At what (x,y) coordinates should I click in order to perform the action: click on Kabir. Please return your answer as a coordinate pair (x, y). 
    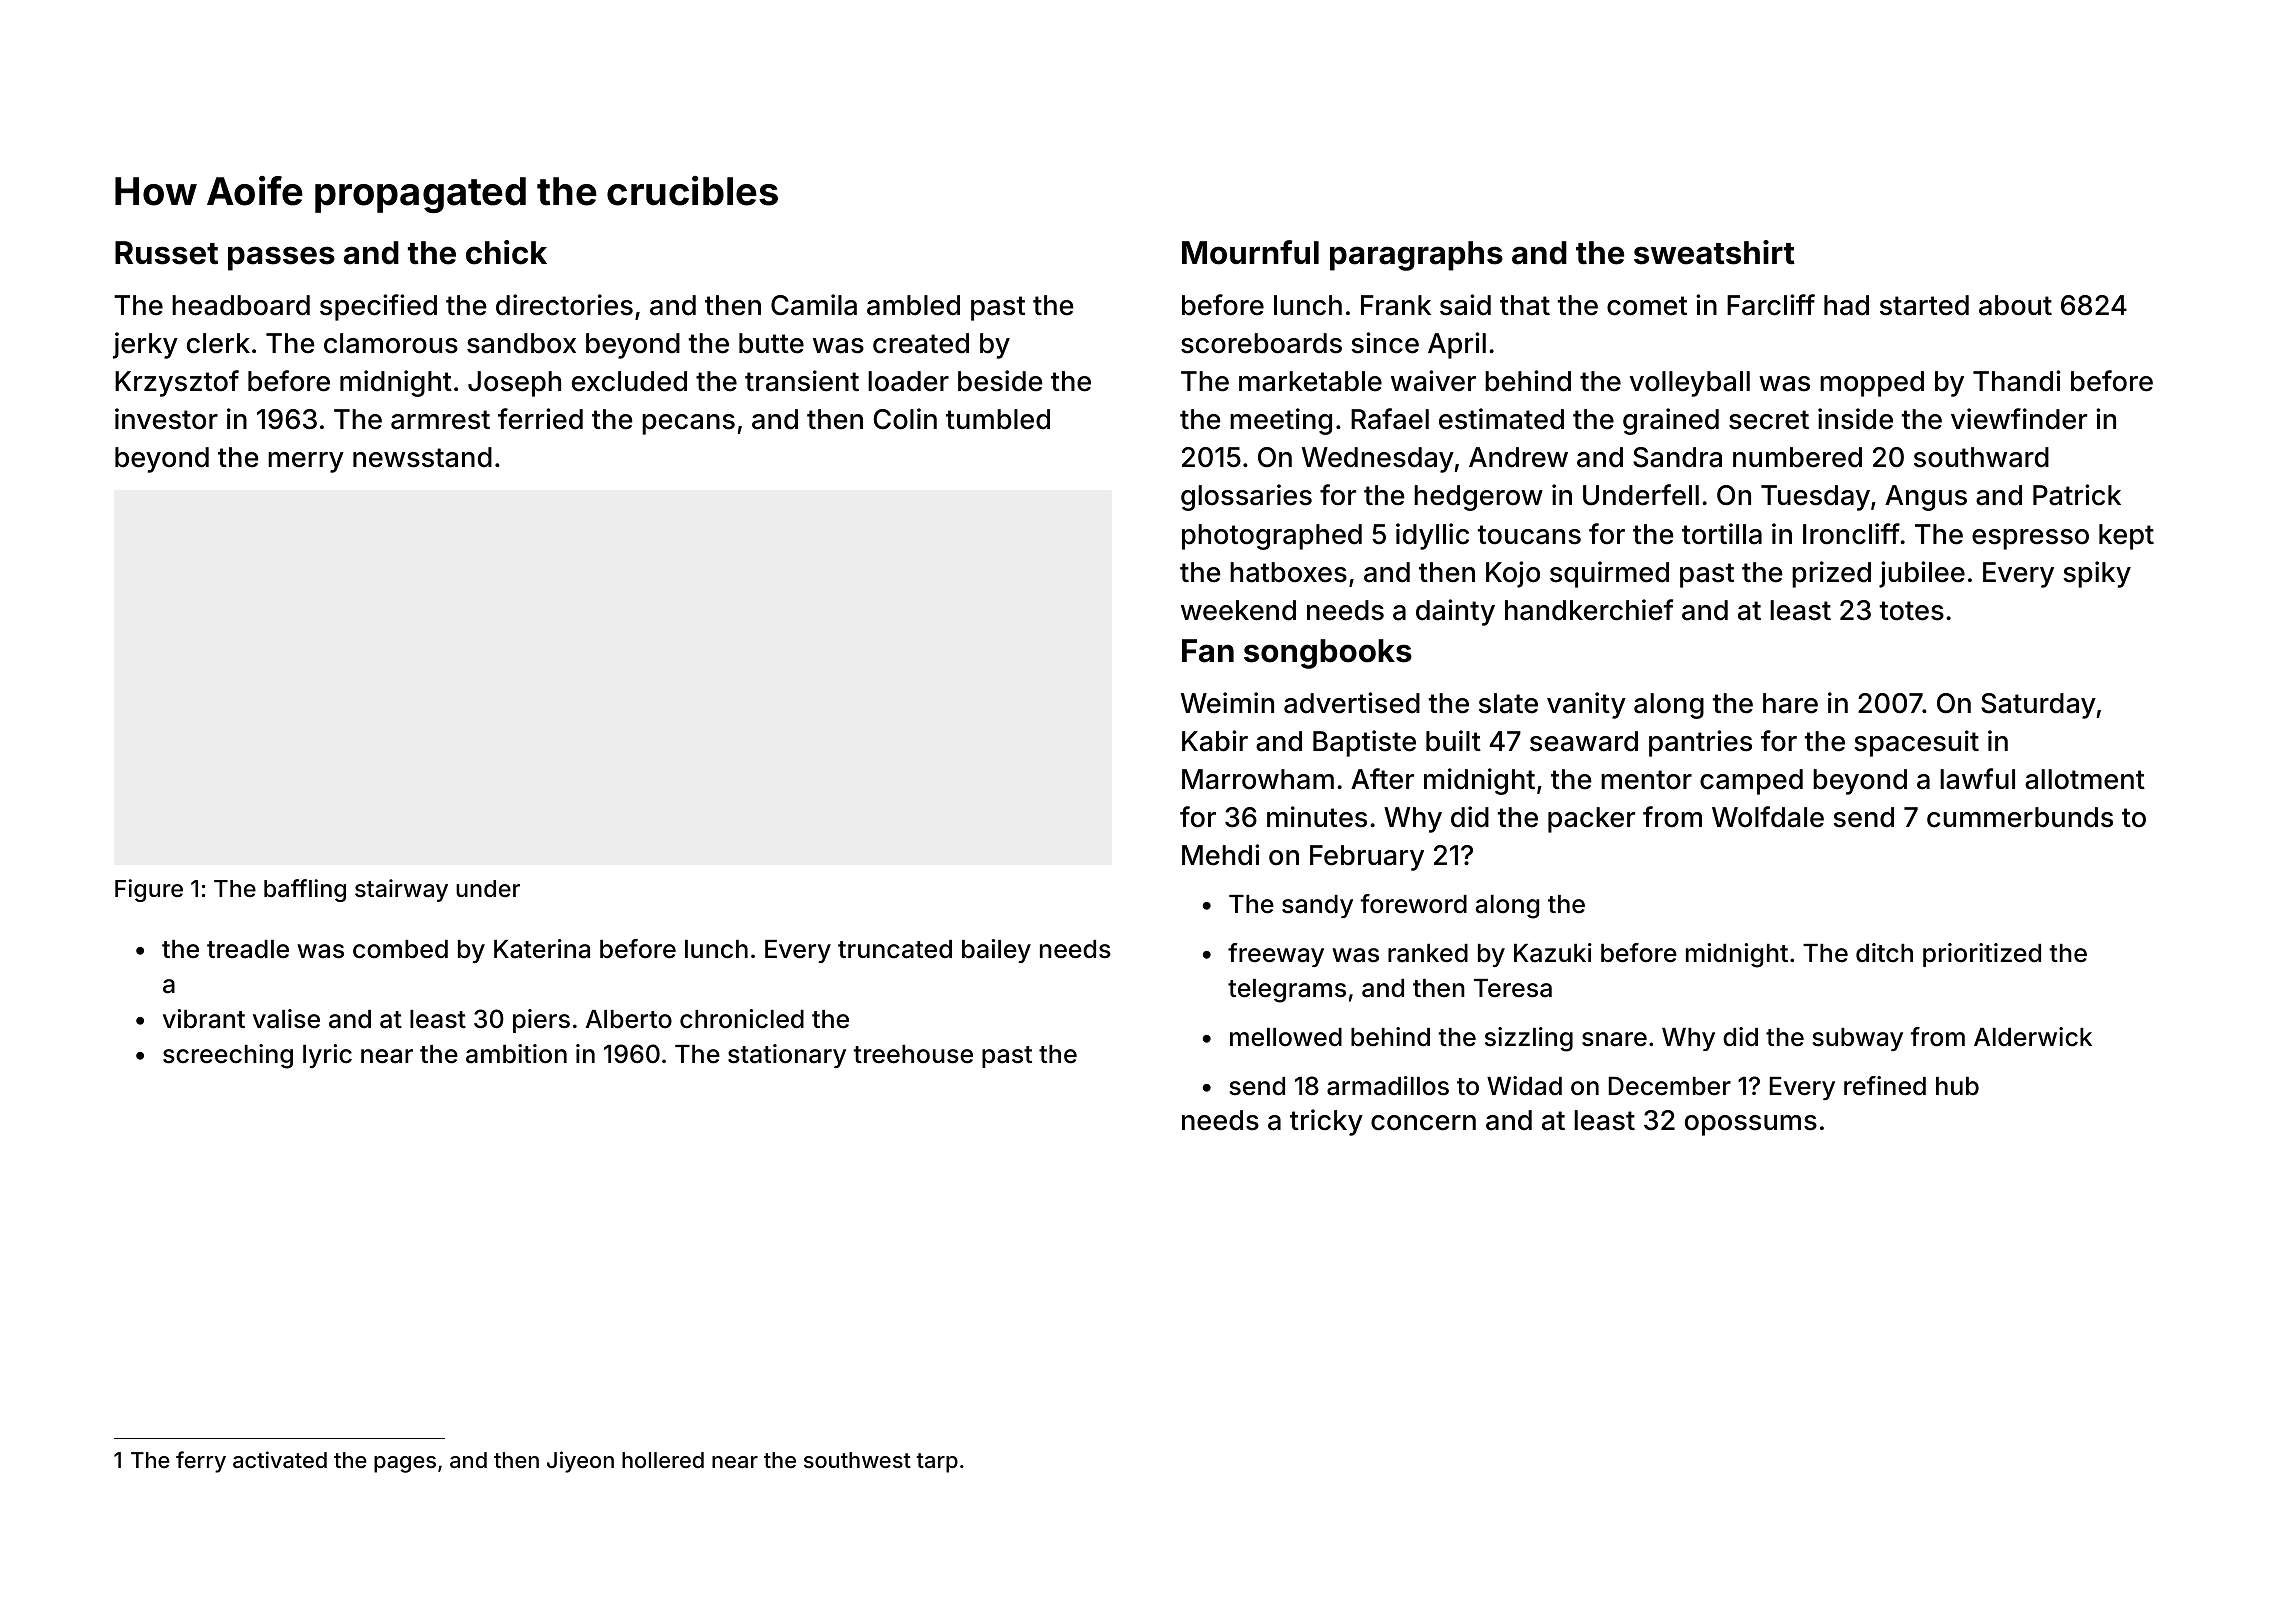
    Looking at the image, I should click on (1215, 741).
